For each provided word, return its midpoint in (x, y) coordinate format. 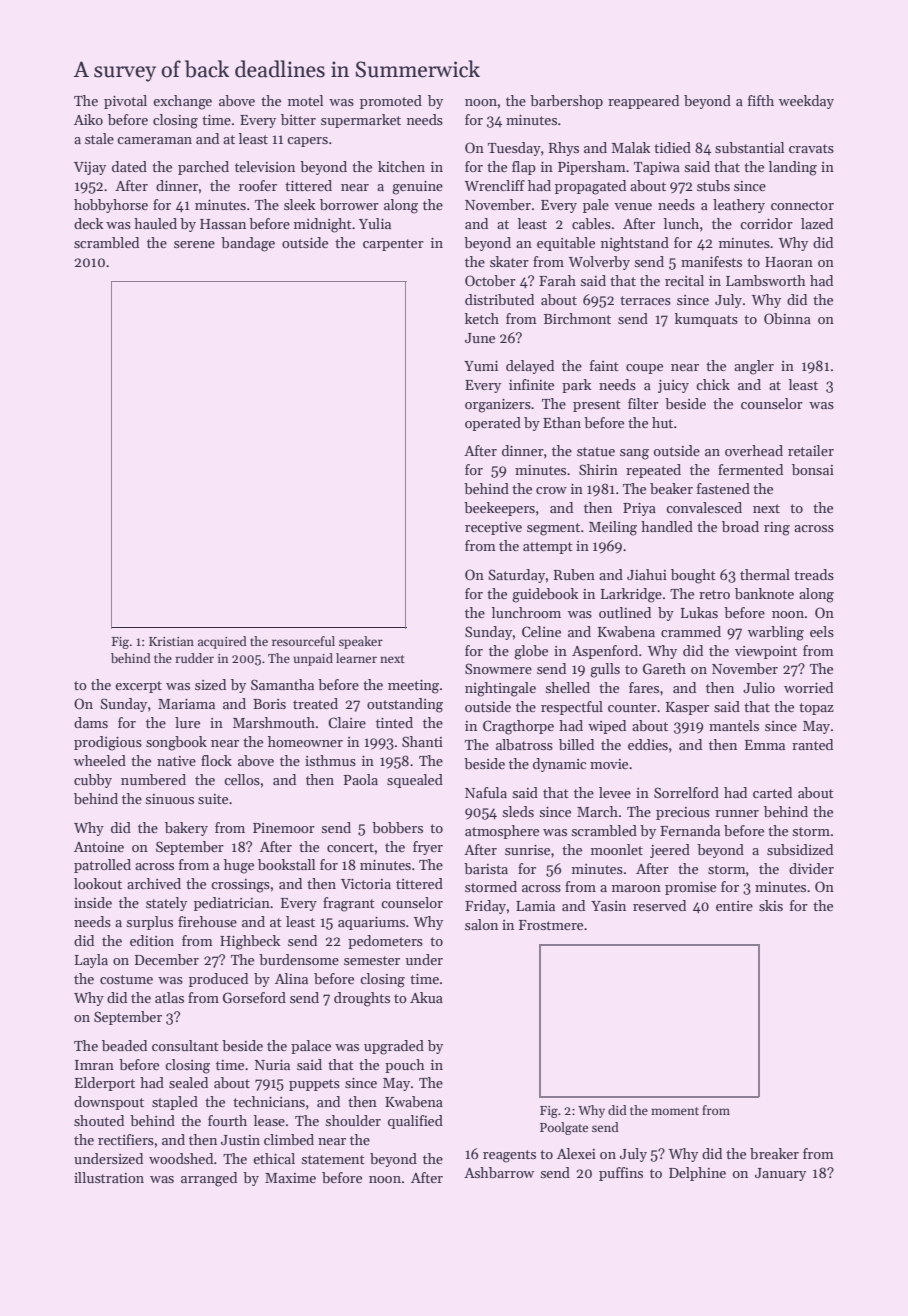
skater (509, 261)
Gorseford (254, 997)
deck (88, 223)
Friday (485, 907)
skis (771, 905)
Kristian (171, 641)
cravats (811, 148)
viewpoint (766, 652)
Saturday (516, 576)
